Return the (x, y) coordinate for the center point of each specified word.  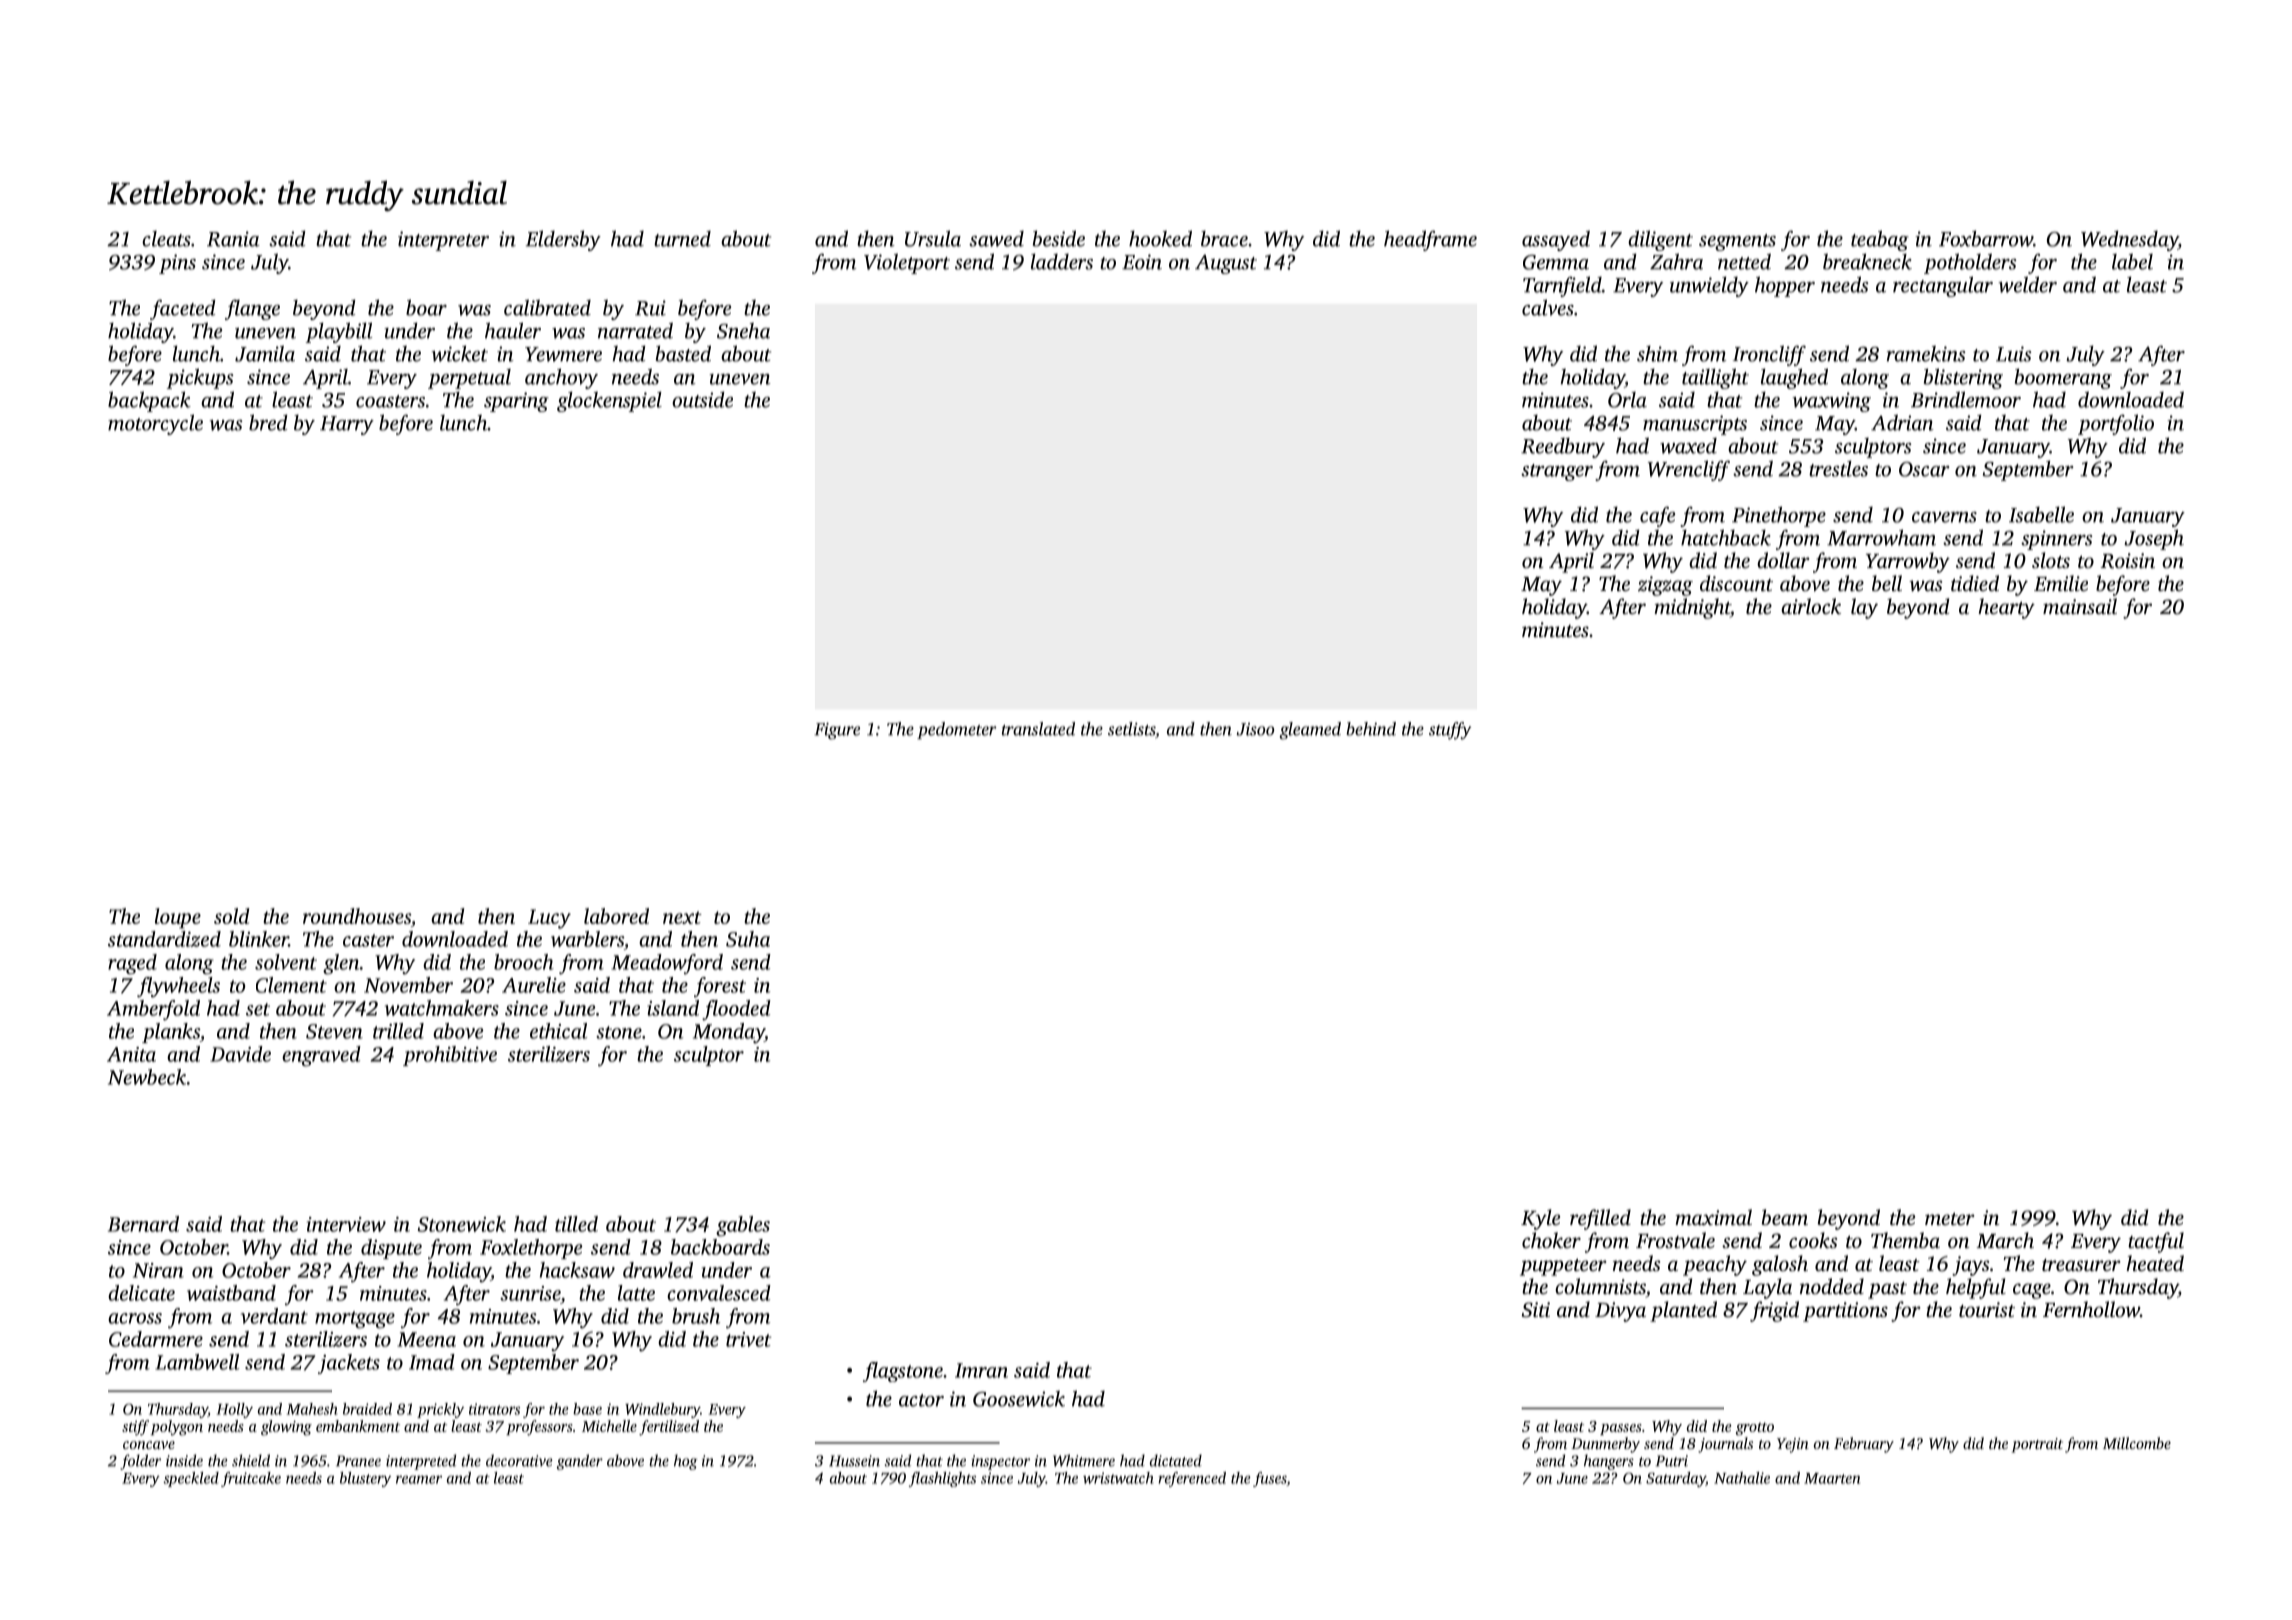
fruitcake (251, 1479)
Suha (748, 939)
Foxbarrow (1986, 238)
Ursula (933, 238)
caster (368, 940)
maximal (1713, 1217)
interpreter (443, 241)
